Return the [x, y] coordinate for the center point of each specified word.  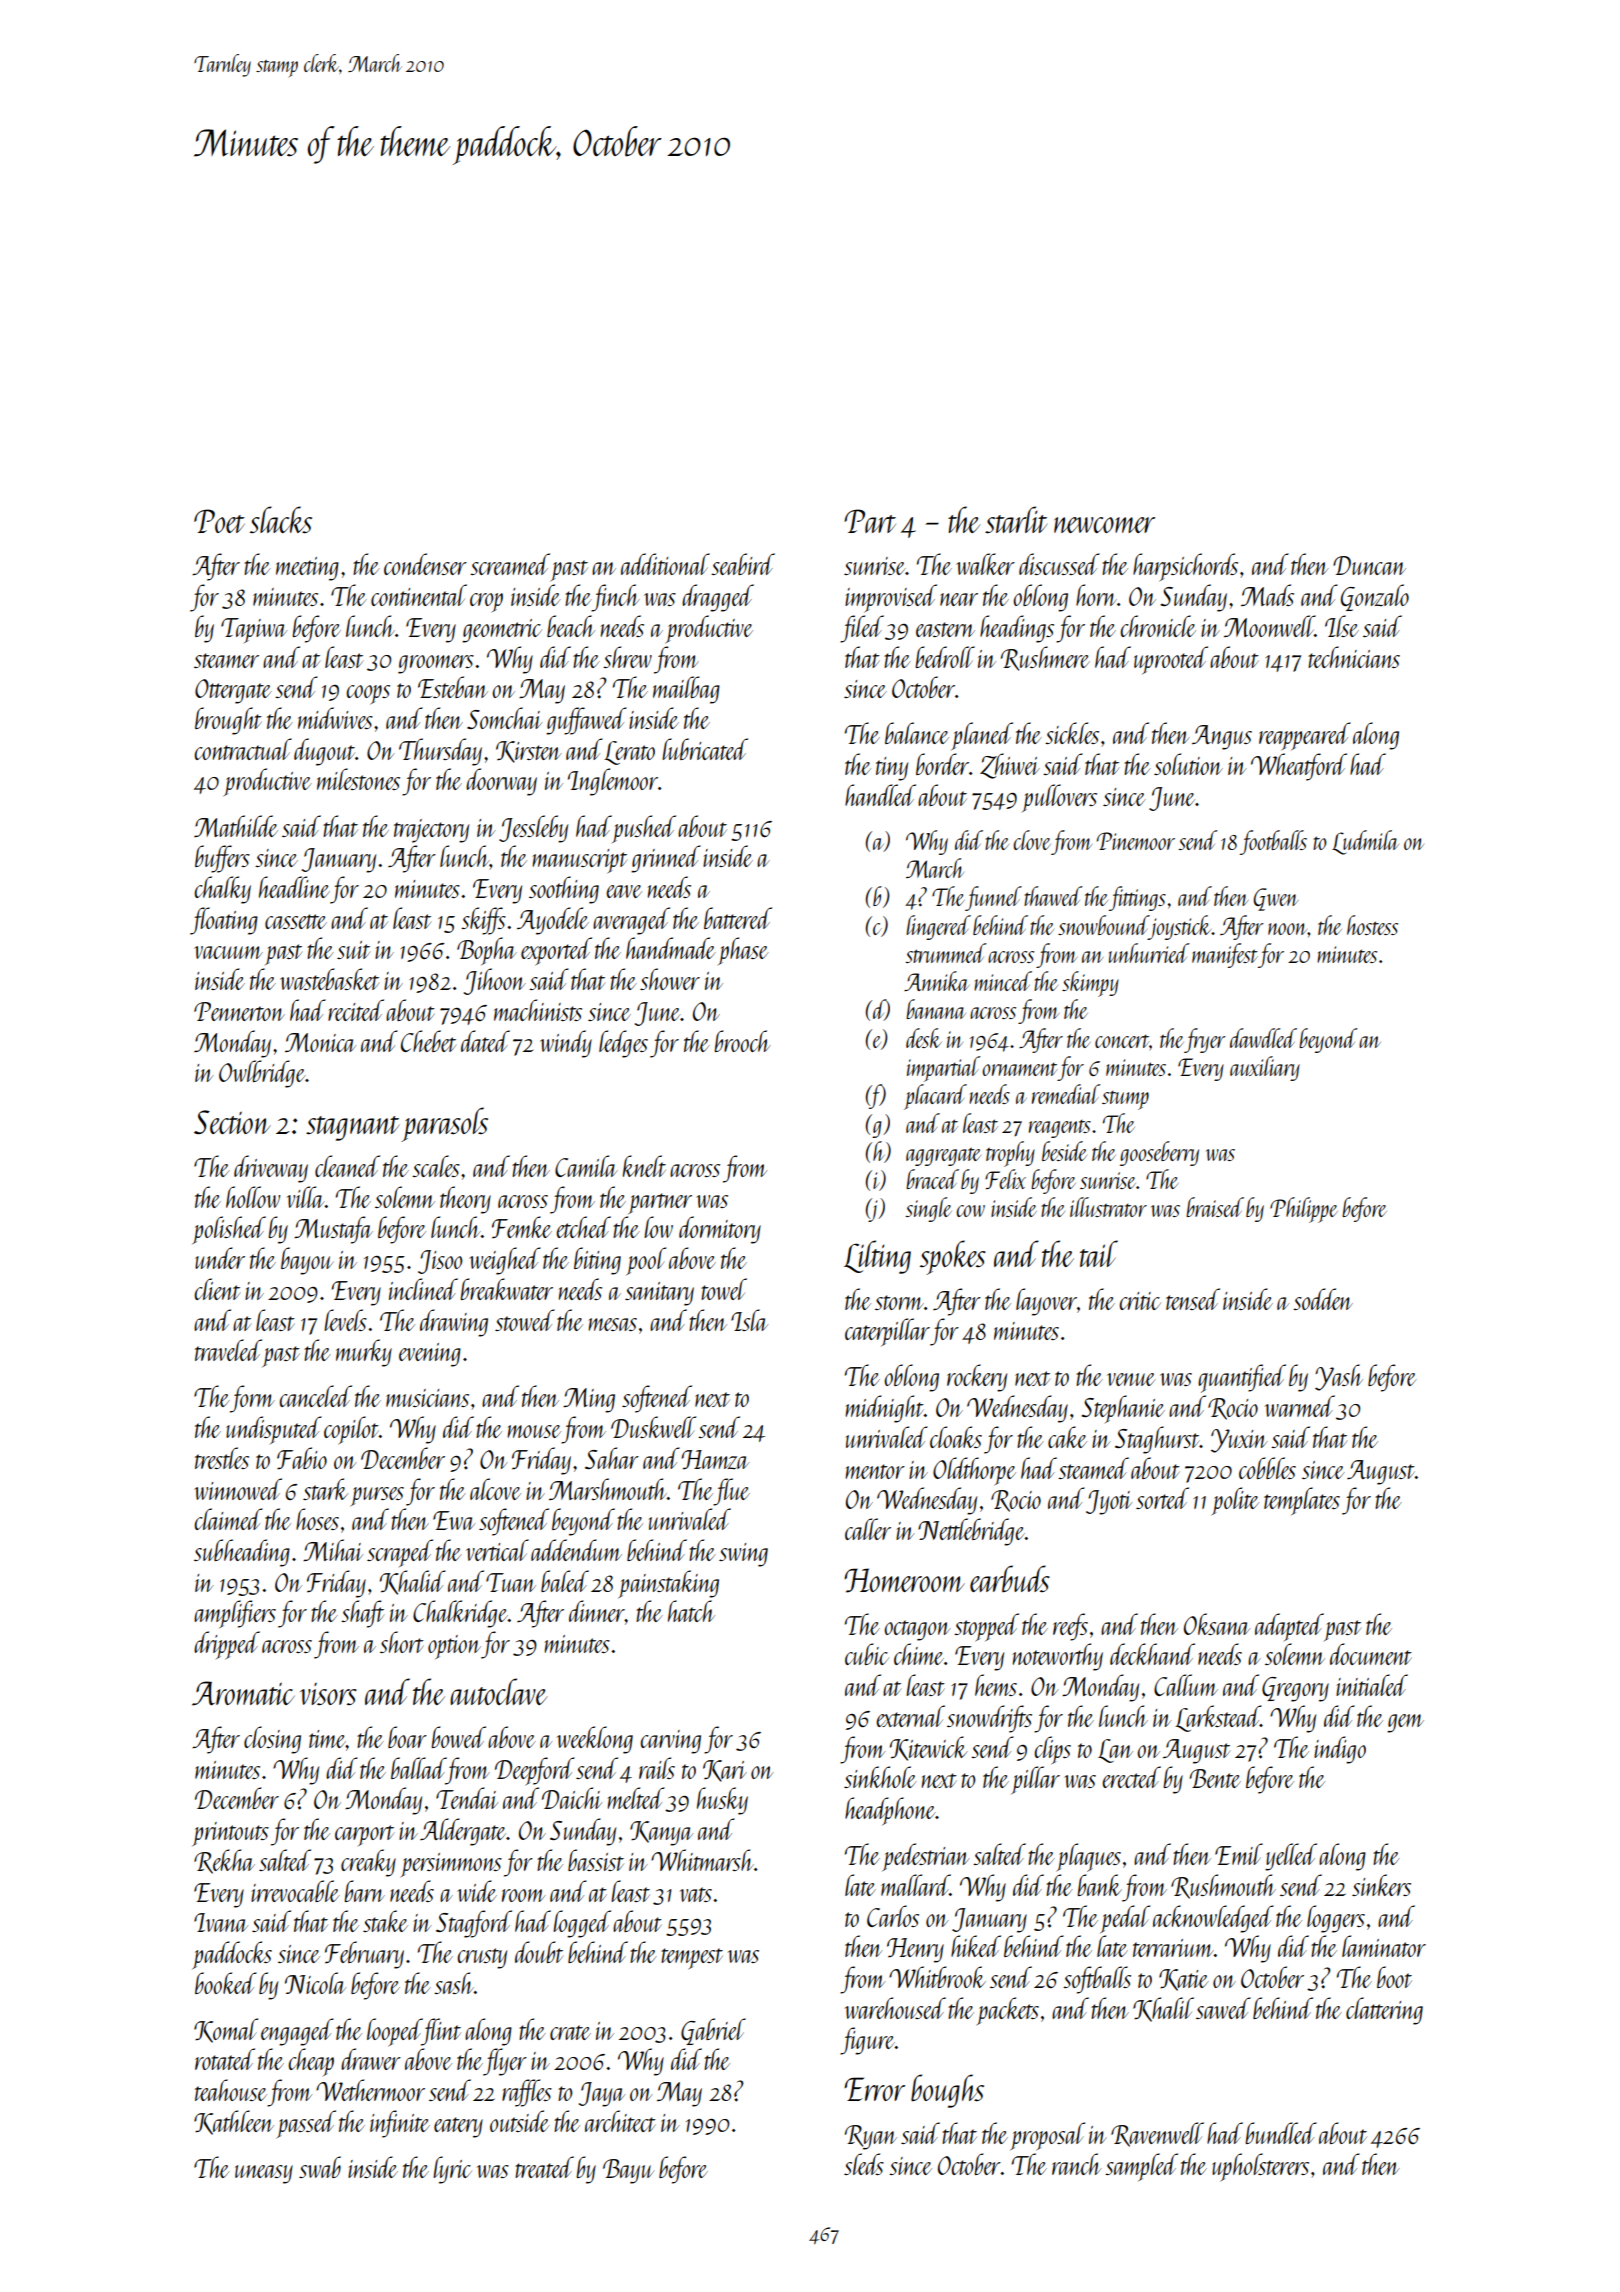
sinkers [1381, 1885]
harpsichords [1185, 567]
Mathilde [236, 826]
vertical [497, 1550]
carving [670, 1742]
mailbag [686, 690]
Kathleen [234, 2122]
